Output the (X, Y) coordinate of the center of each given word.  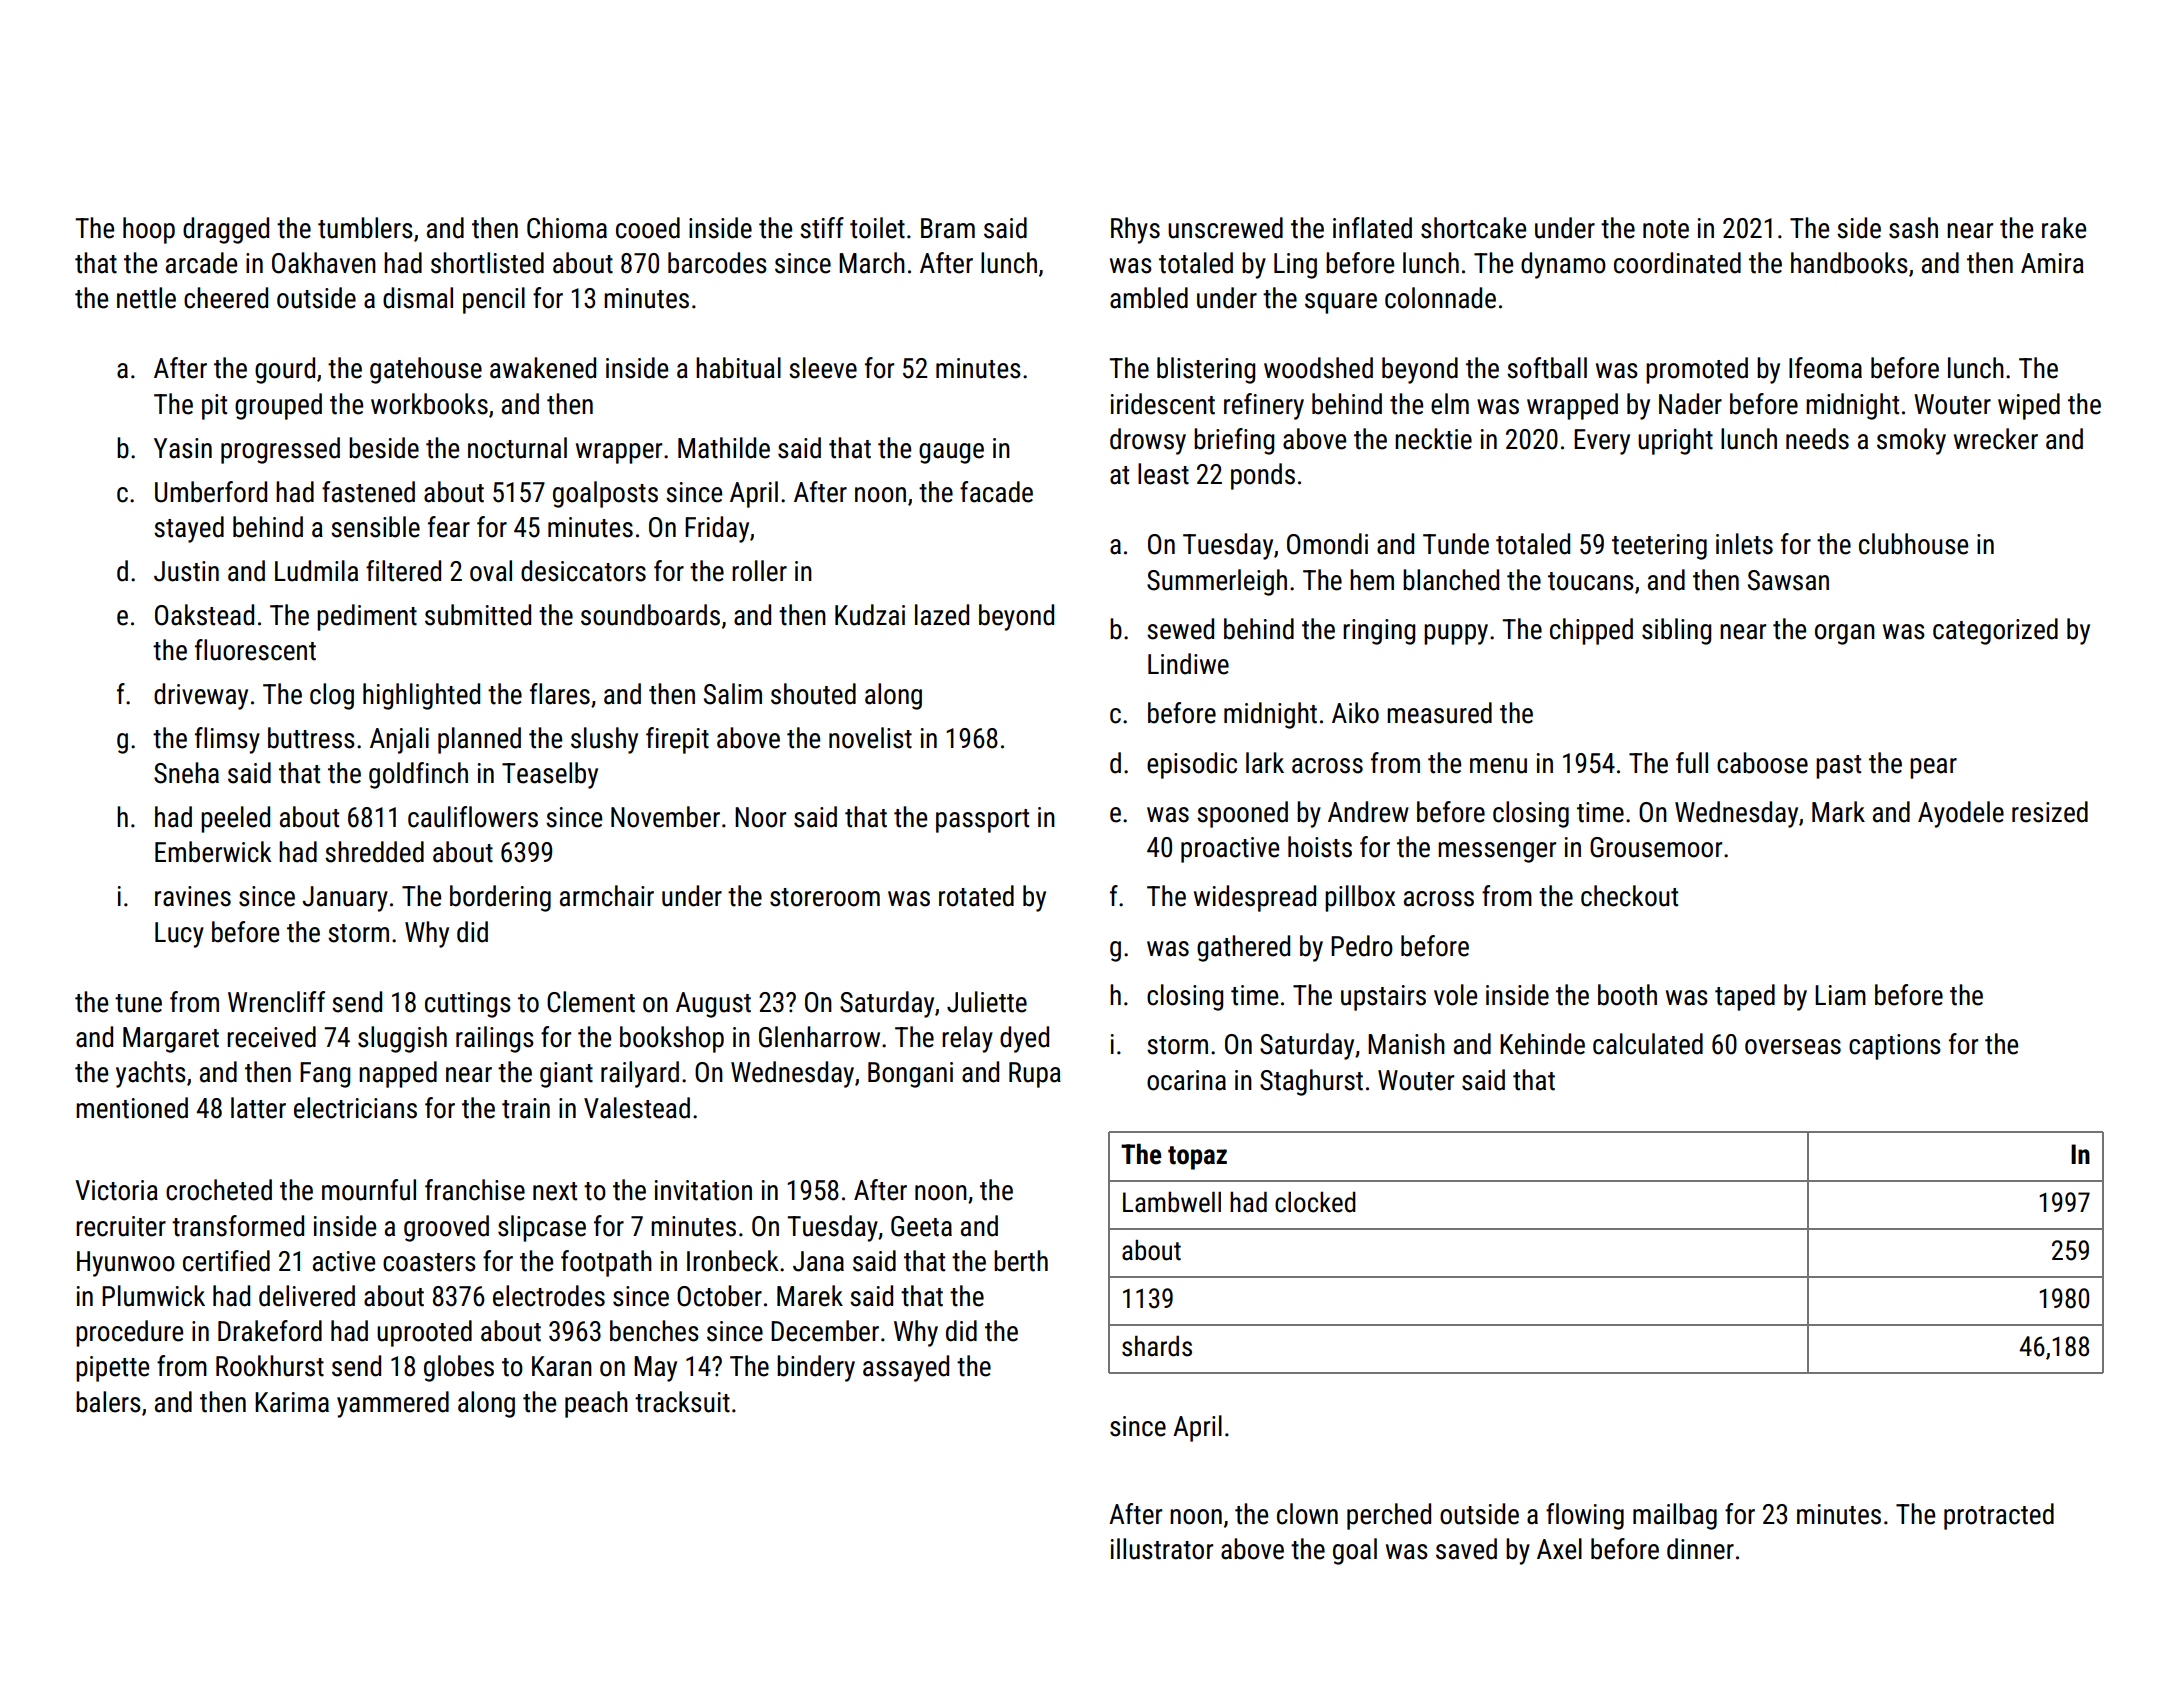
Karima (292, 1402)
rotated (976, 896)
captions (1895, 1047)
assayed (906, 1368)
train (526, 1108)
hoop (149, 230)
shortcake (1473, 228)
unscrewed (1225, 228)
